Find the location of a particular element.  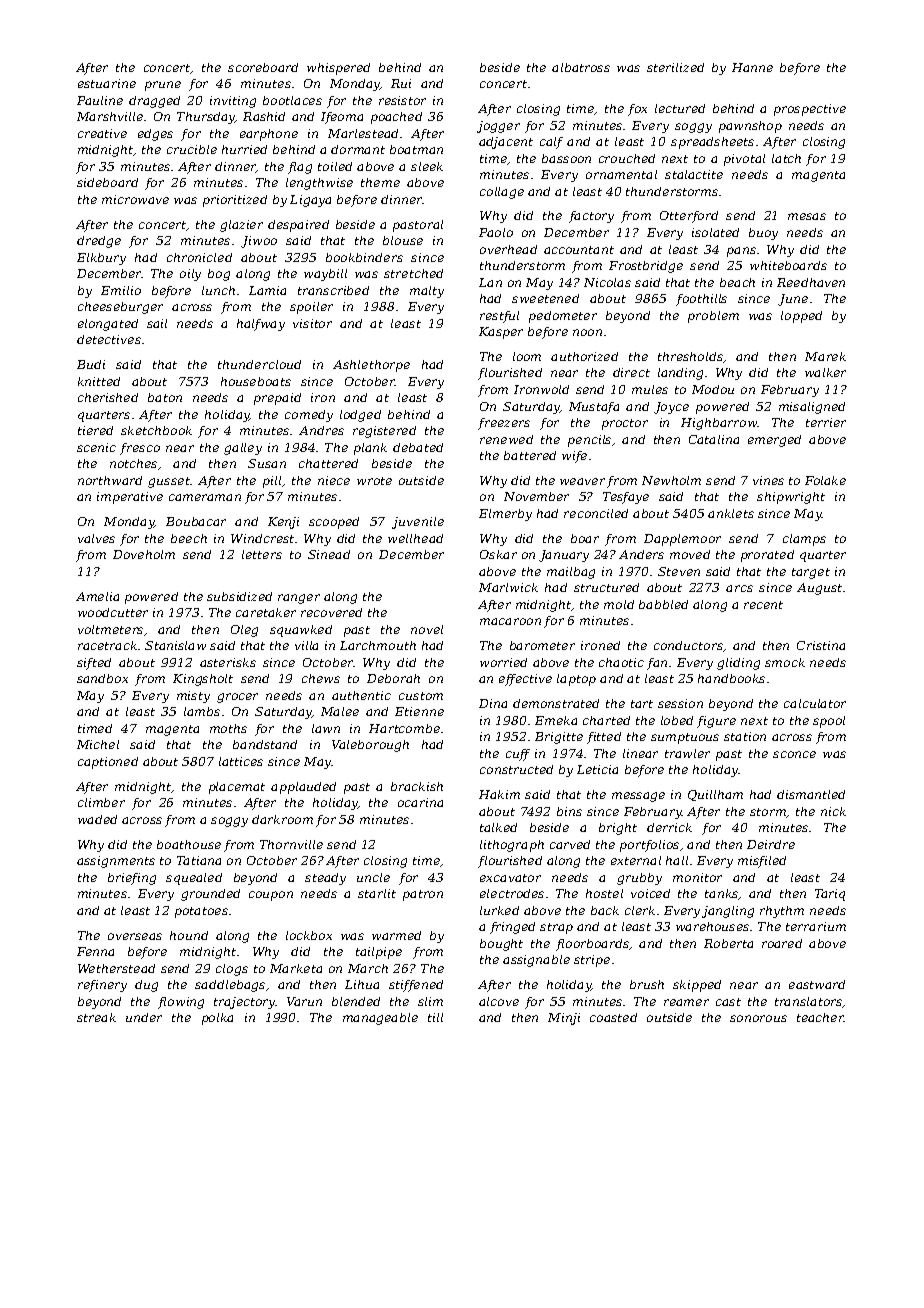

whispered is located at coordinates (338, 69).
